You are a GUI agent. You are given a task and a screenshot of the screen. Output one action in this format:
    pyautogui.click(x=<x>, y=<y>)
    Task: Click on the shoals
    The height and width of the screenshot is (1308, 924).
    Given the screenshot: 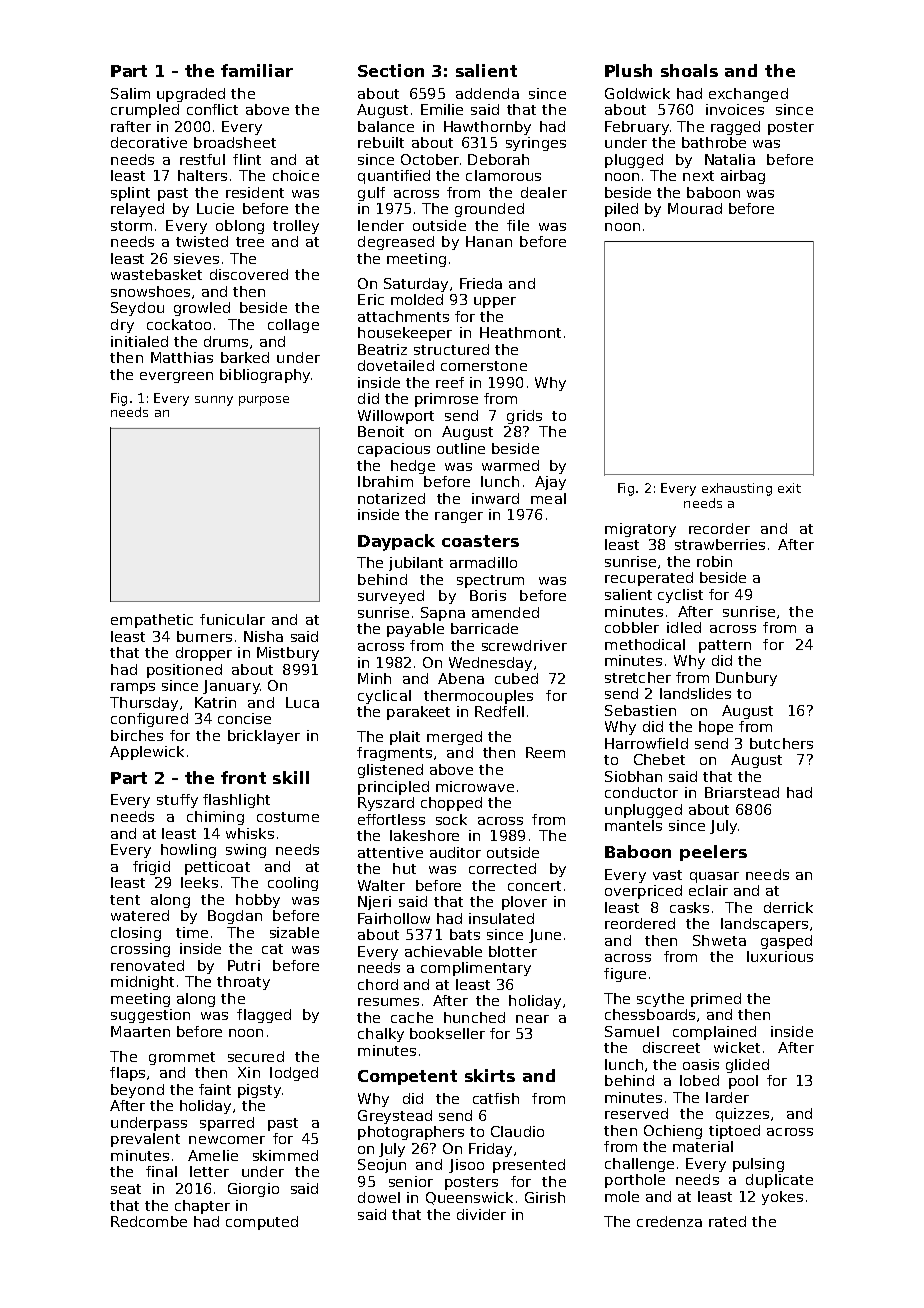 What is the action you would take?
    pyautogui.click(x=689, y=70)
